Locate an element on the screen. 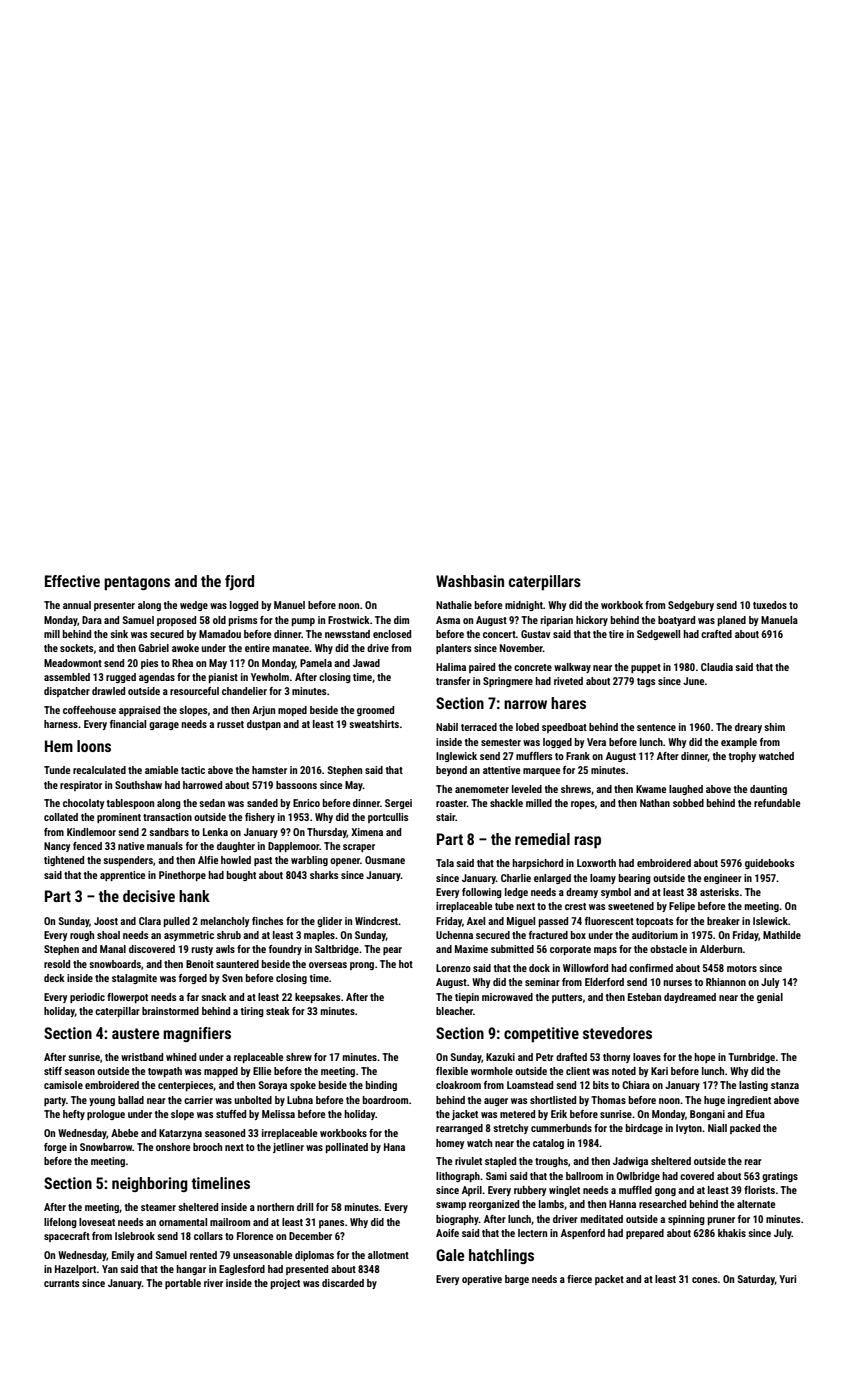  Nathalie is located at coordinates (454, 605).
